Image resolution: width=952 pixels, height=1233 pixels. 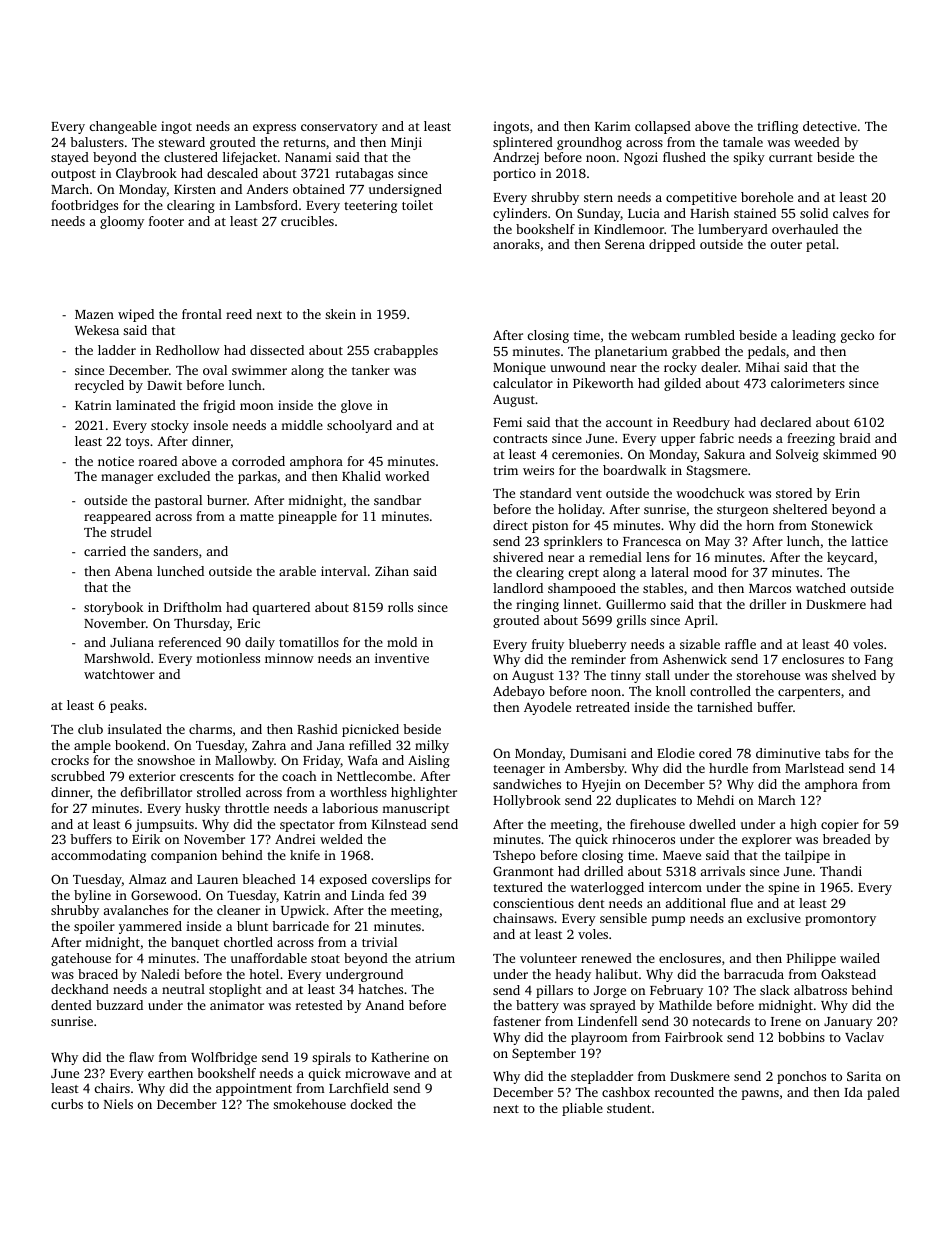 What do you see at coordinates (164, 385) in the document?
I see `Dawit` at bounding box center [164, 385].
